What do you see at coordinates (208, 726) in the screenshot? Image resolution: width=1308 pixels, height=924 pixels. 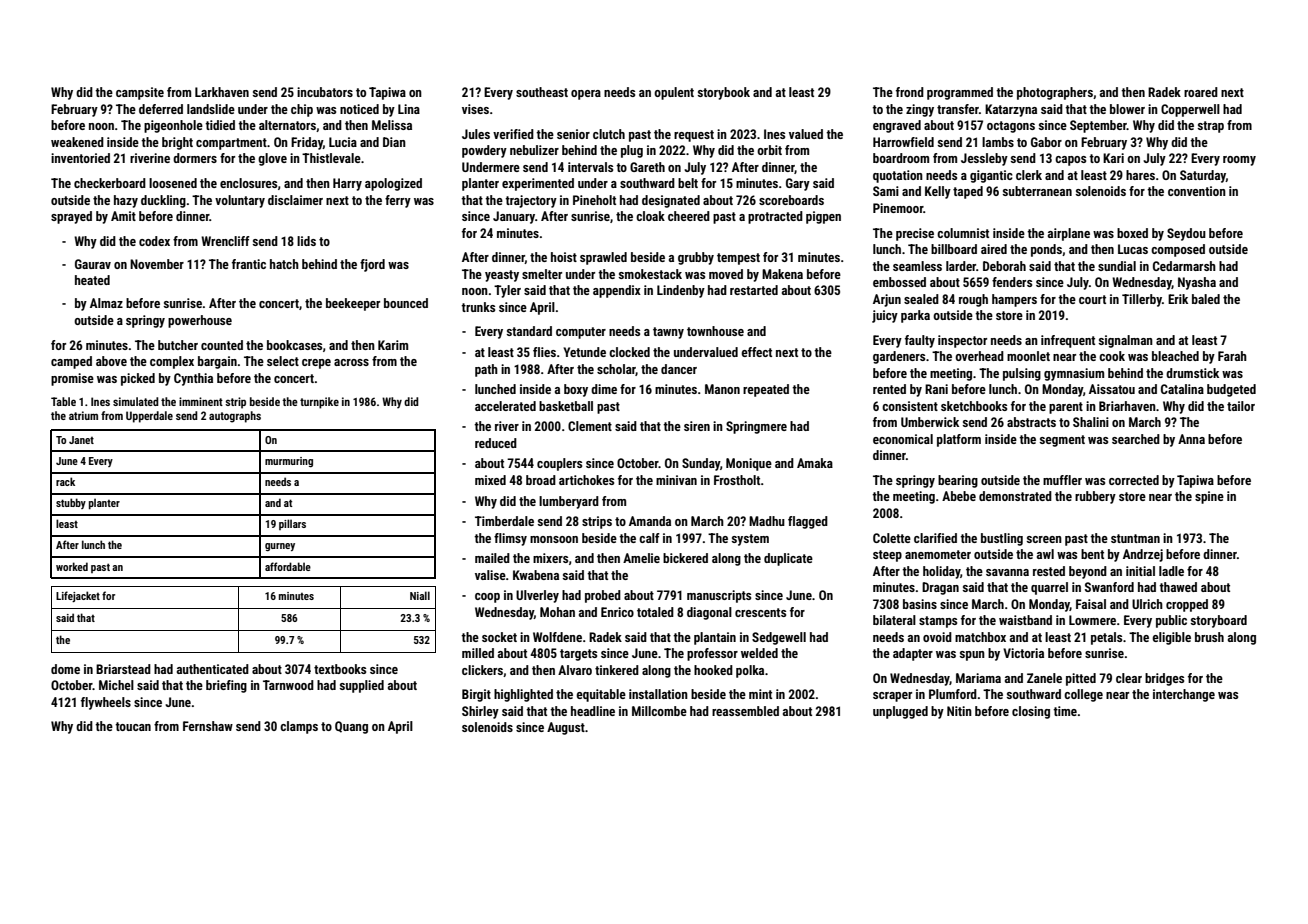 I see `Fernshaw` at bounding box center [208, 726].
